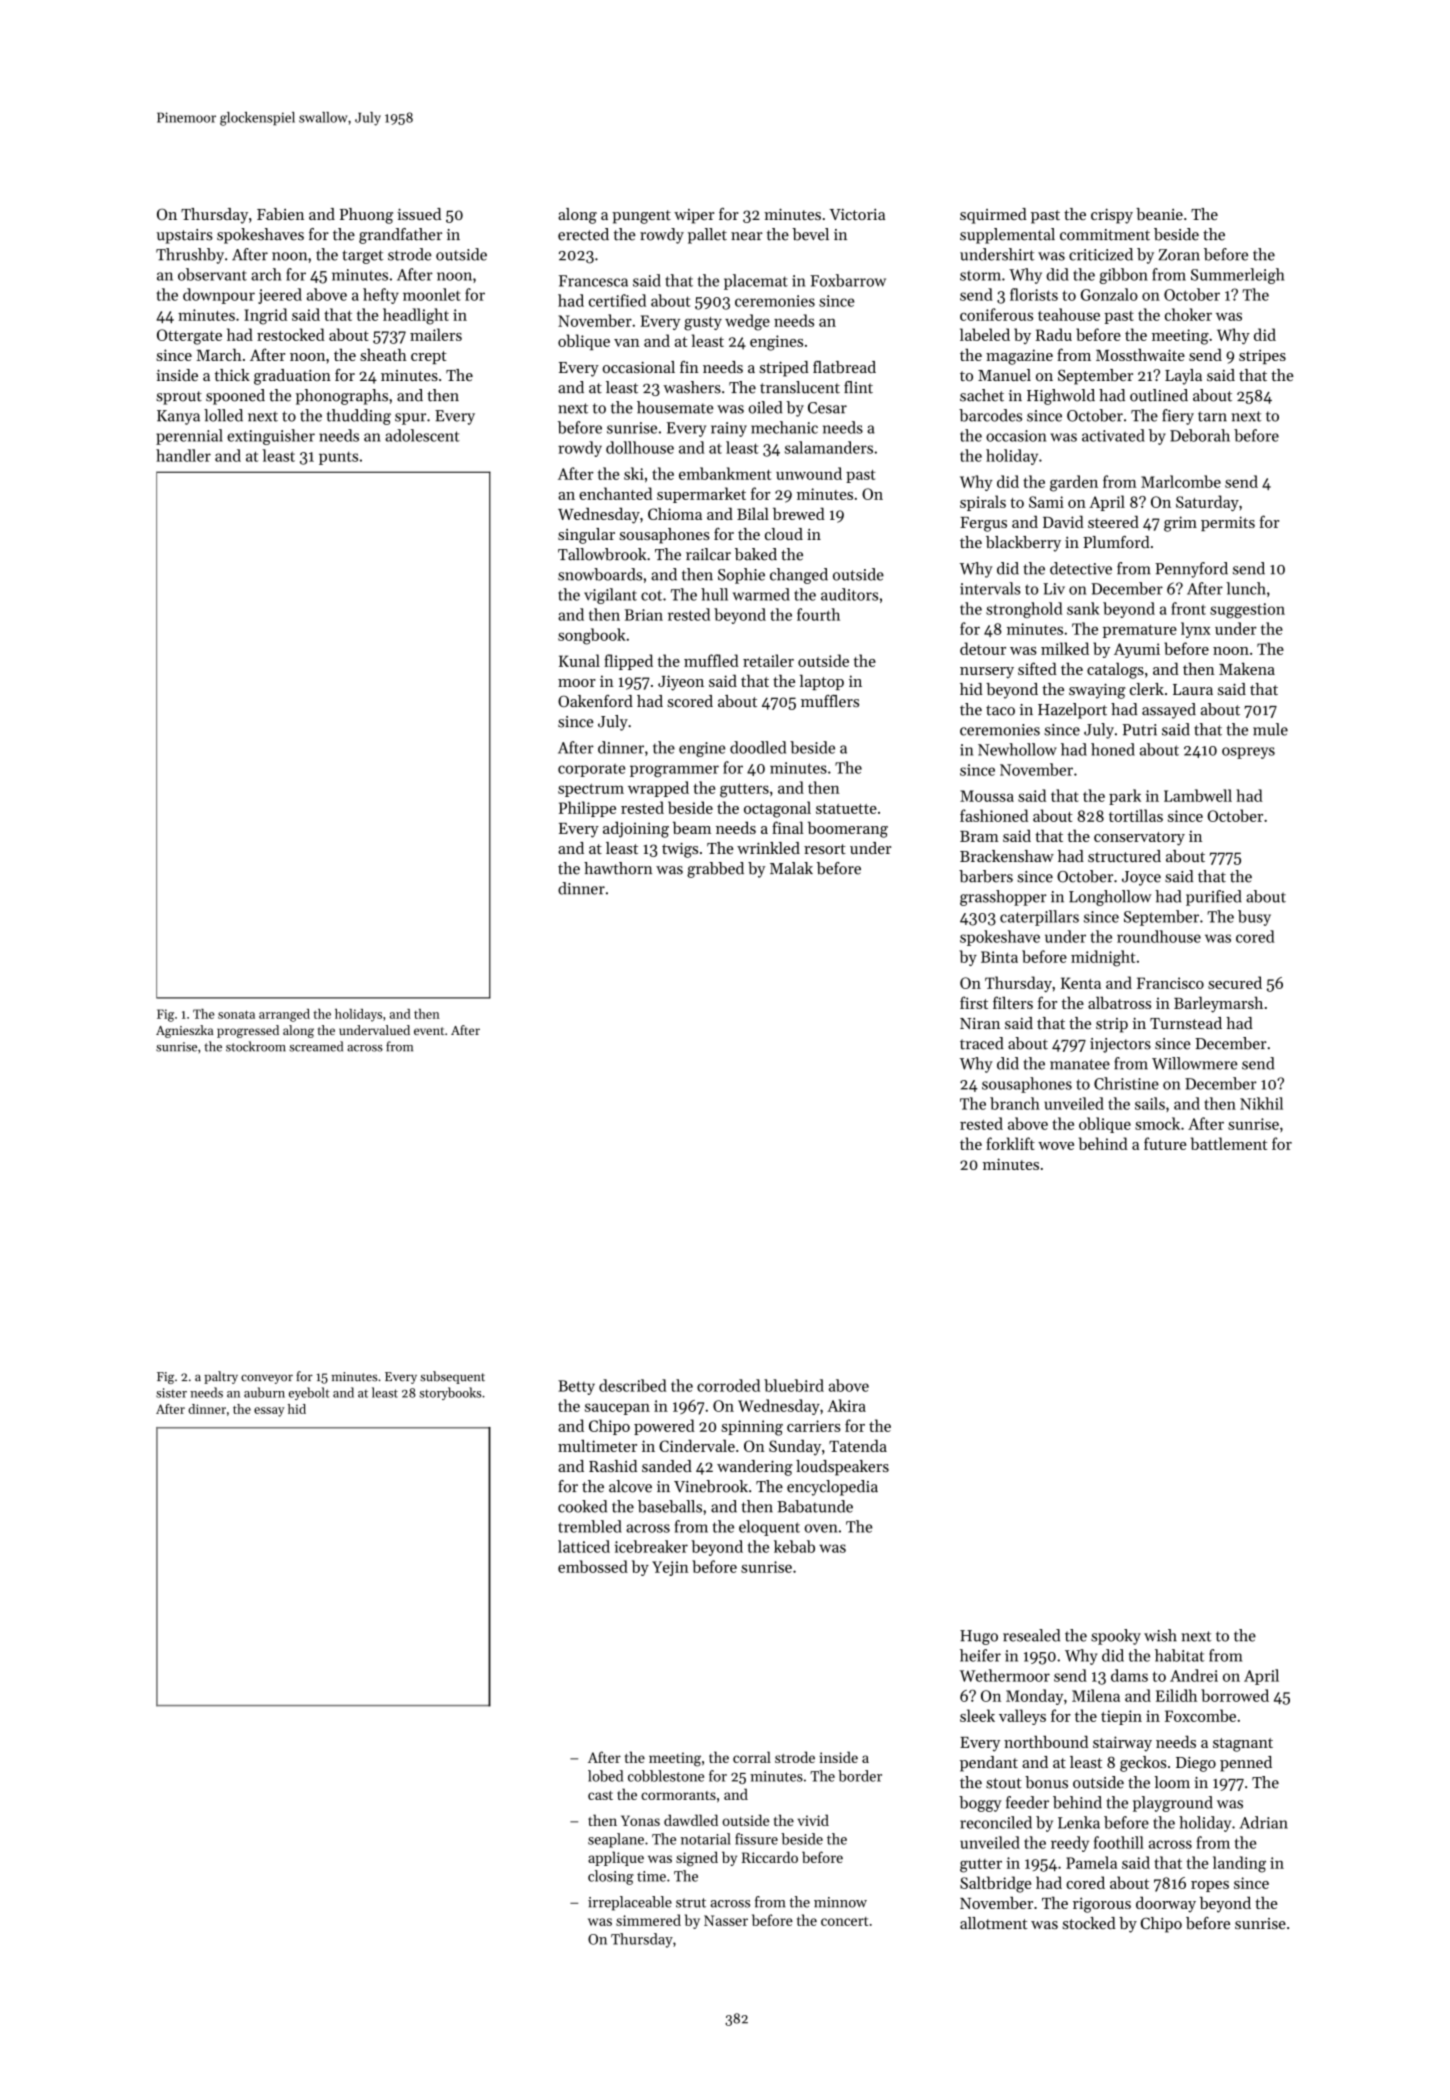 The height and width of the screenshot is (2100, 1450). I want to click on Nasser, so click(726, 1920).
